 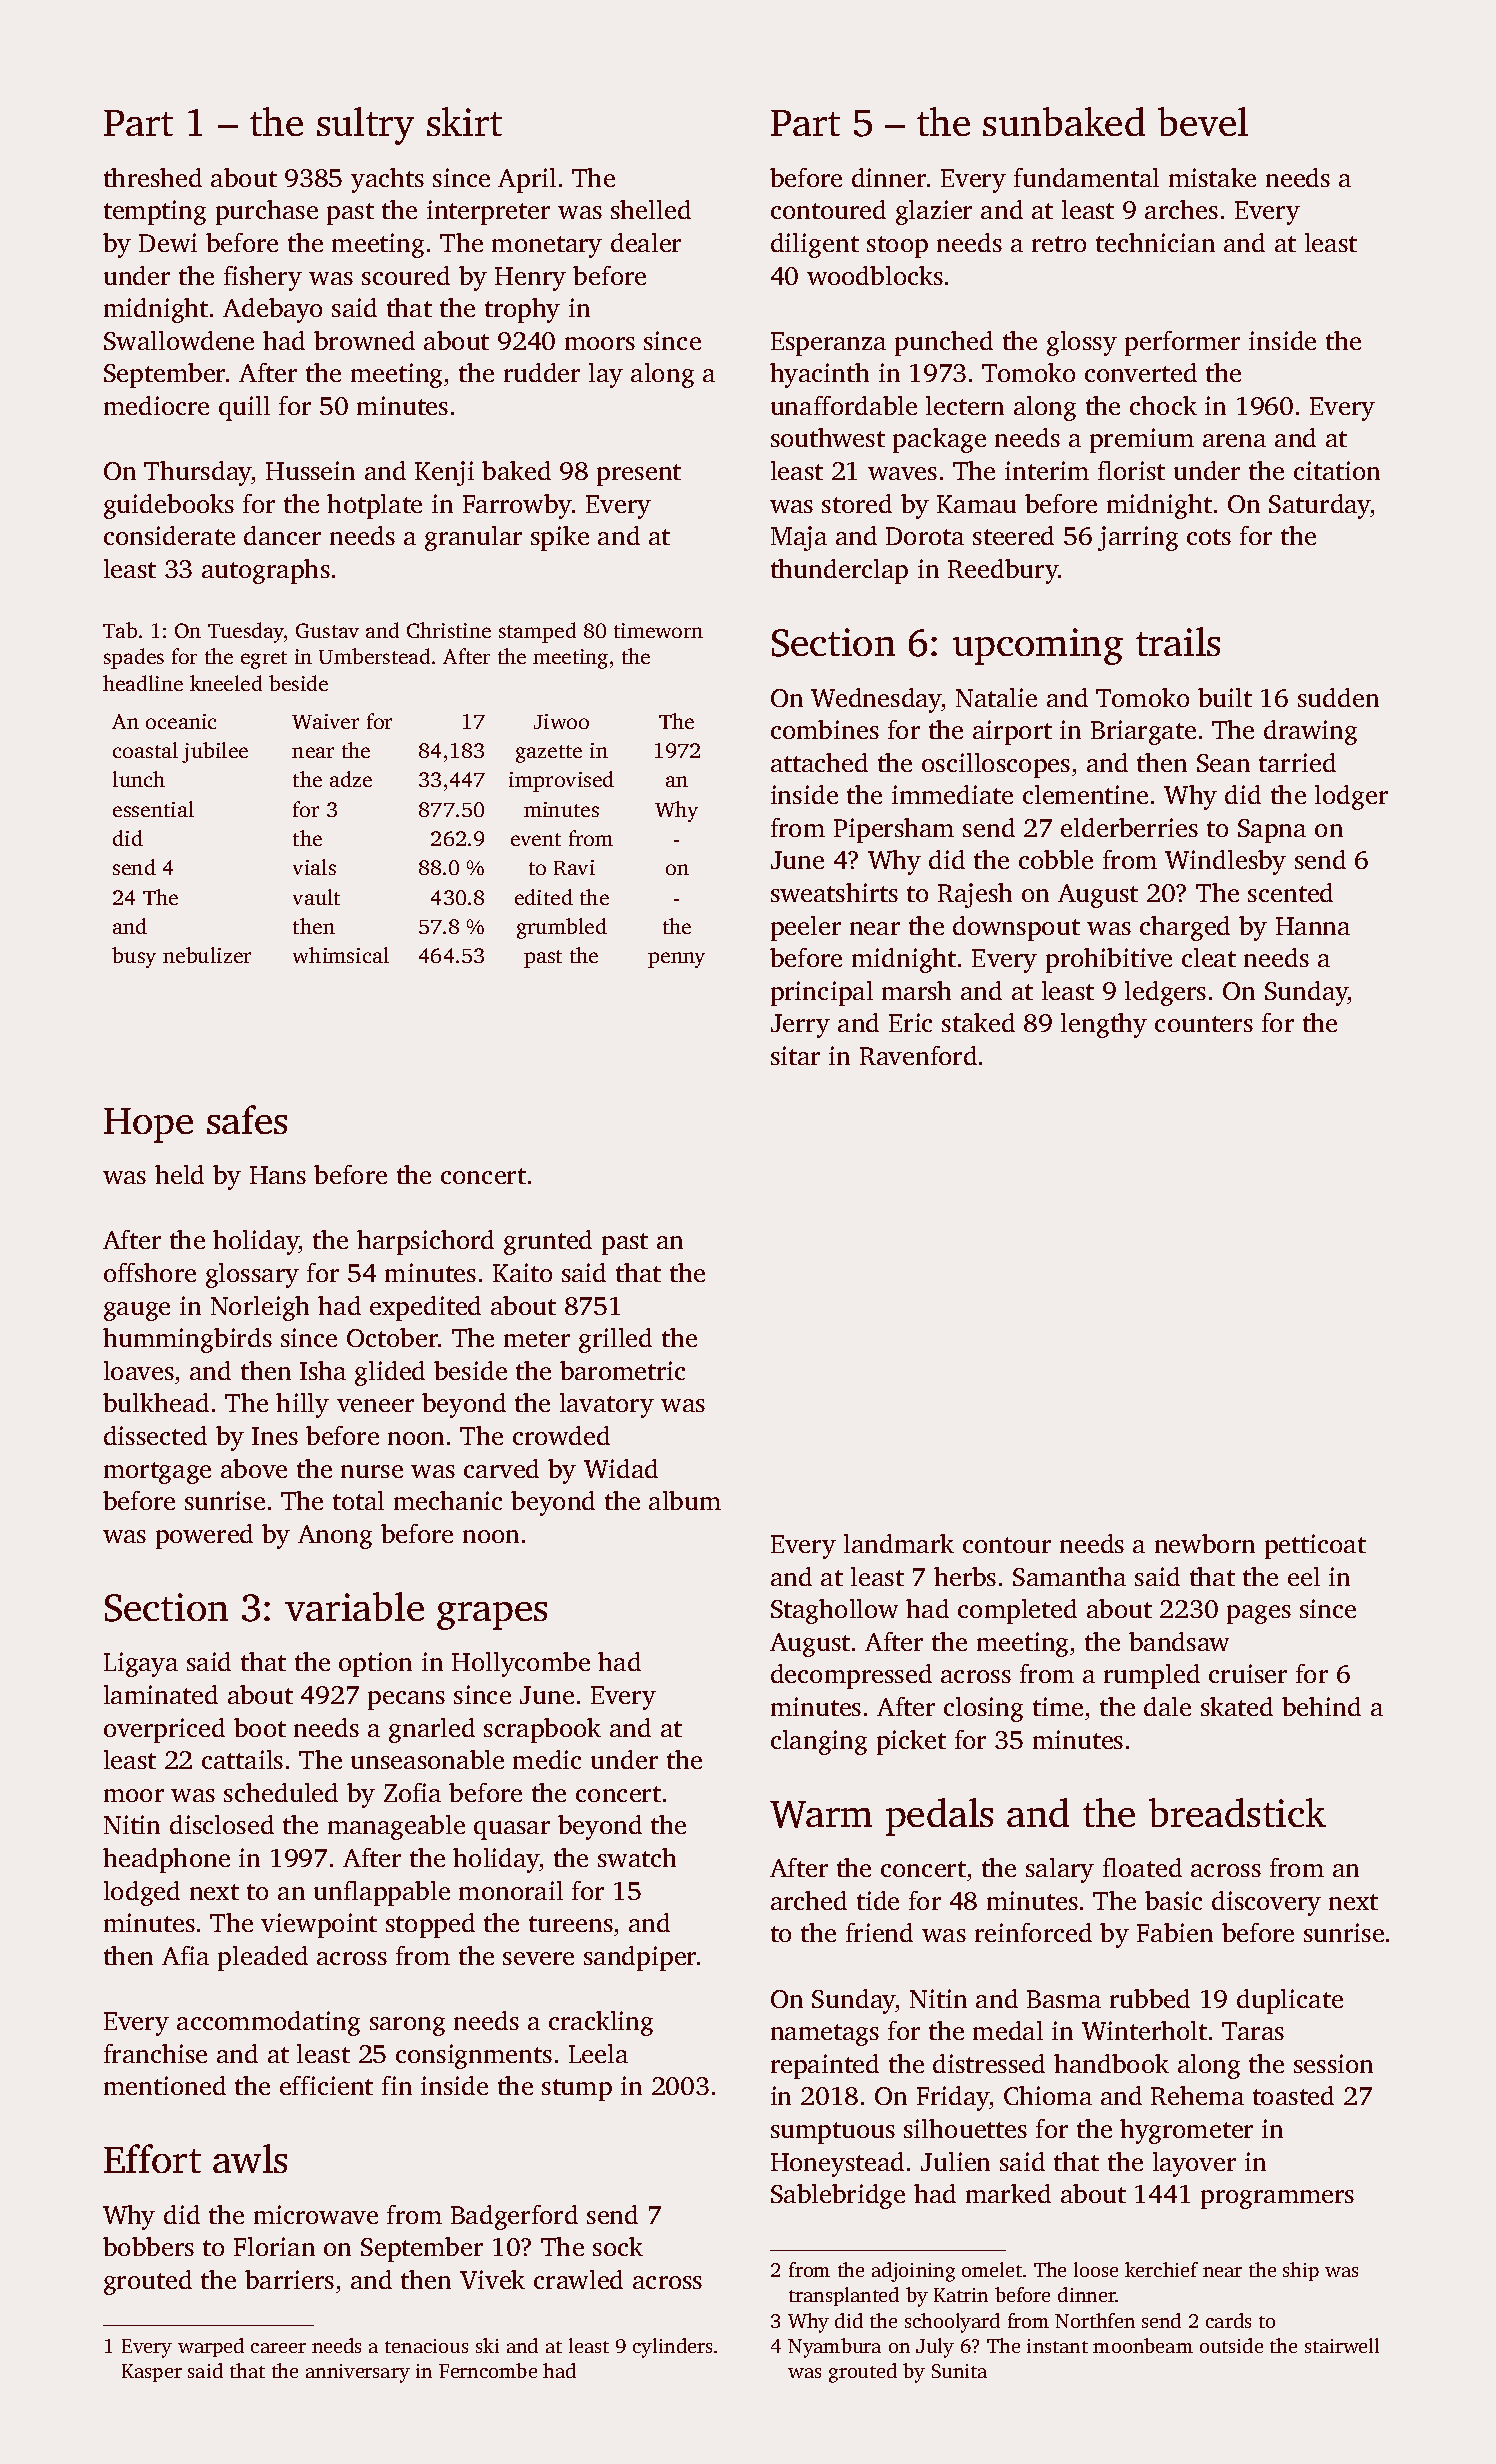 I want to click on Ferncombe, so click(x=488, y=2370).
